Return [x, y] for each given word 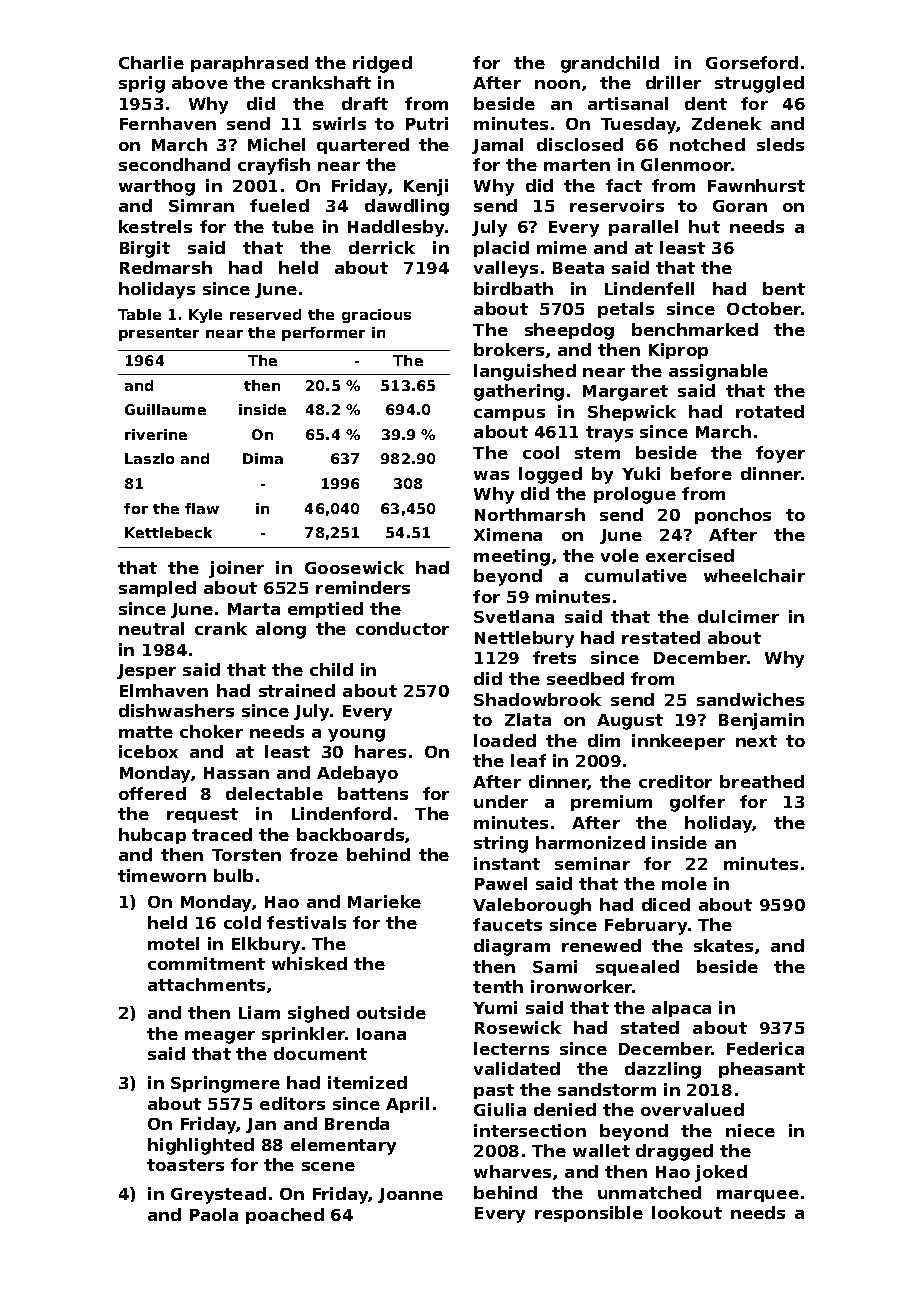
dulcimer [738, 616]
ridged [382, 64]
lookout [687, 1212]
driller [673, 82]
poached [285, 1216]
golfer [697, 803]
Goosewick [354, 567]
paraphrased [249, 64]
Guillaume [165, 409]
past [494, 1091]
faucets [507, 924]
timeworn [162, 875]
